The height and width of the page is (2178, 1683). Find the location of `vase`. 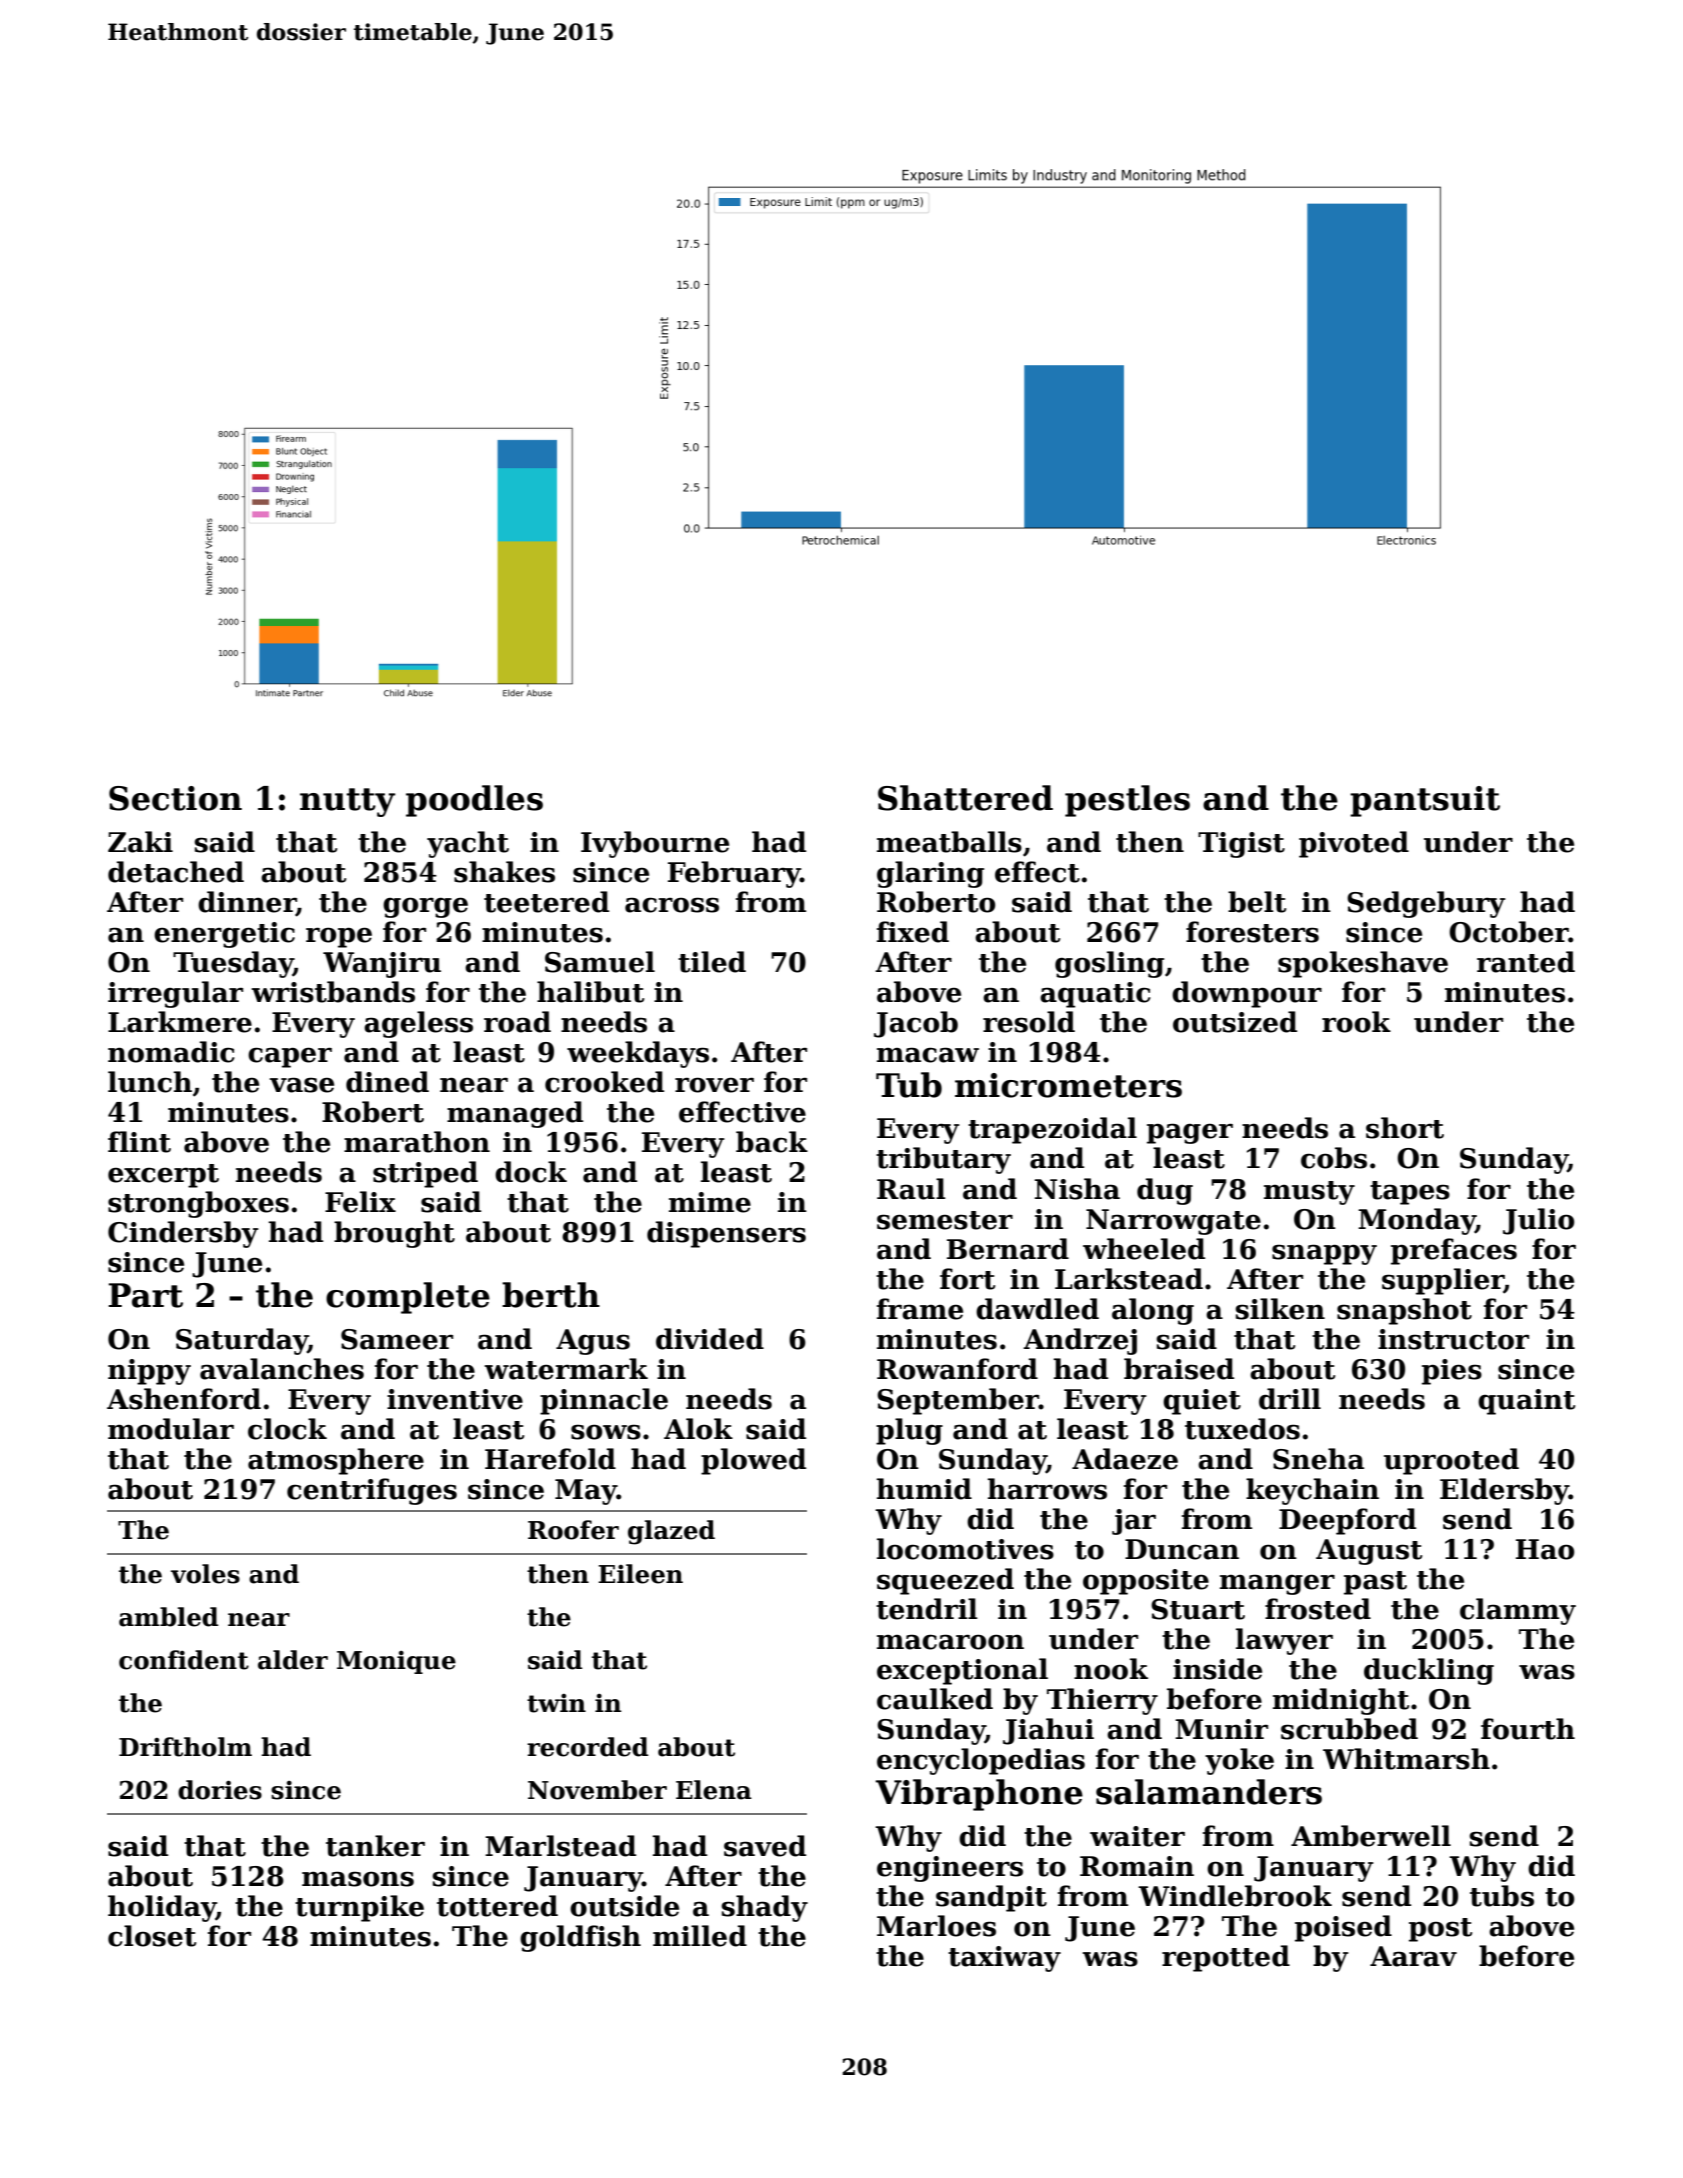

vase is located at coordinates (302, 1085).
